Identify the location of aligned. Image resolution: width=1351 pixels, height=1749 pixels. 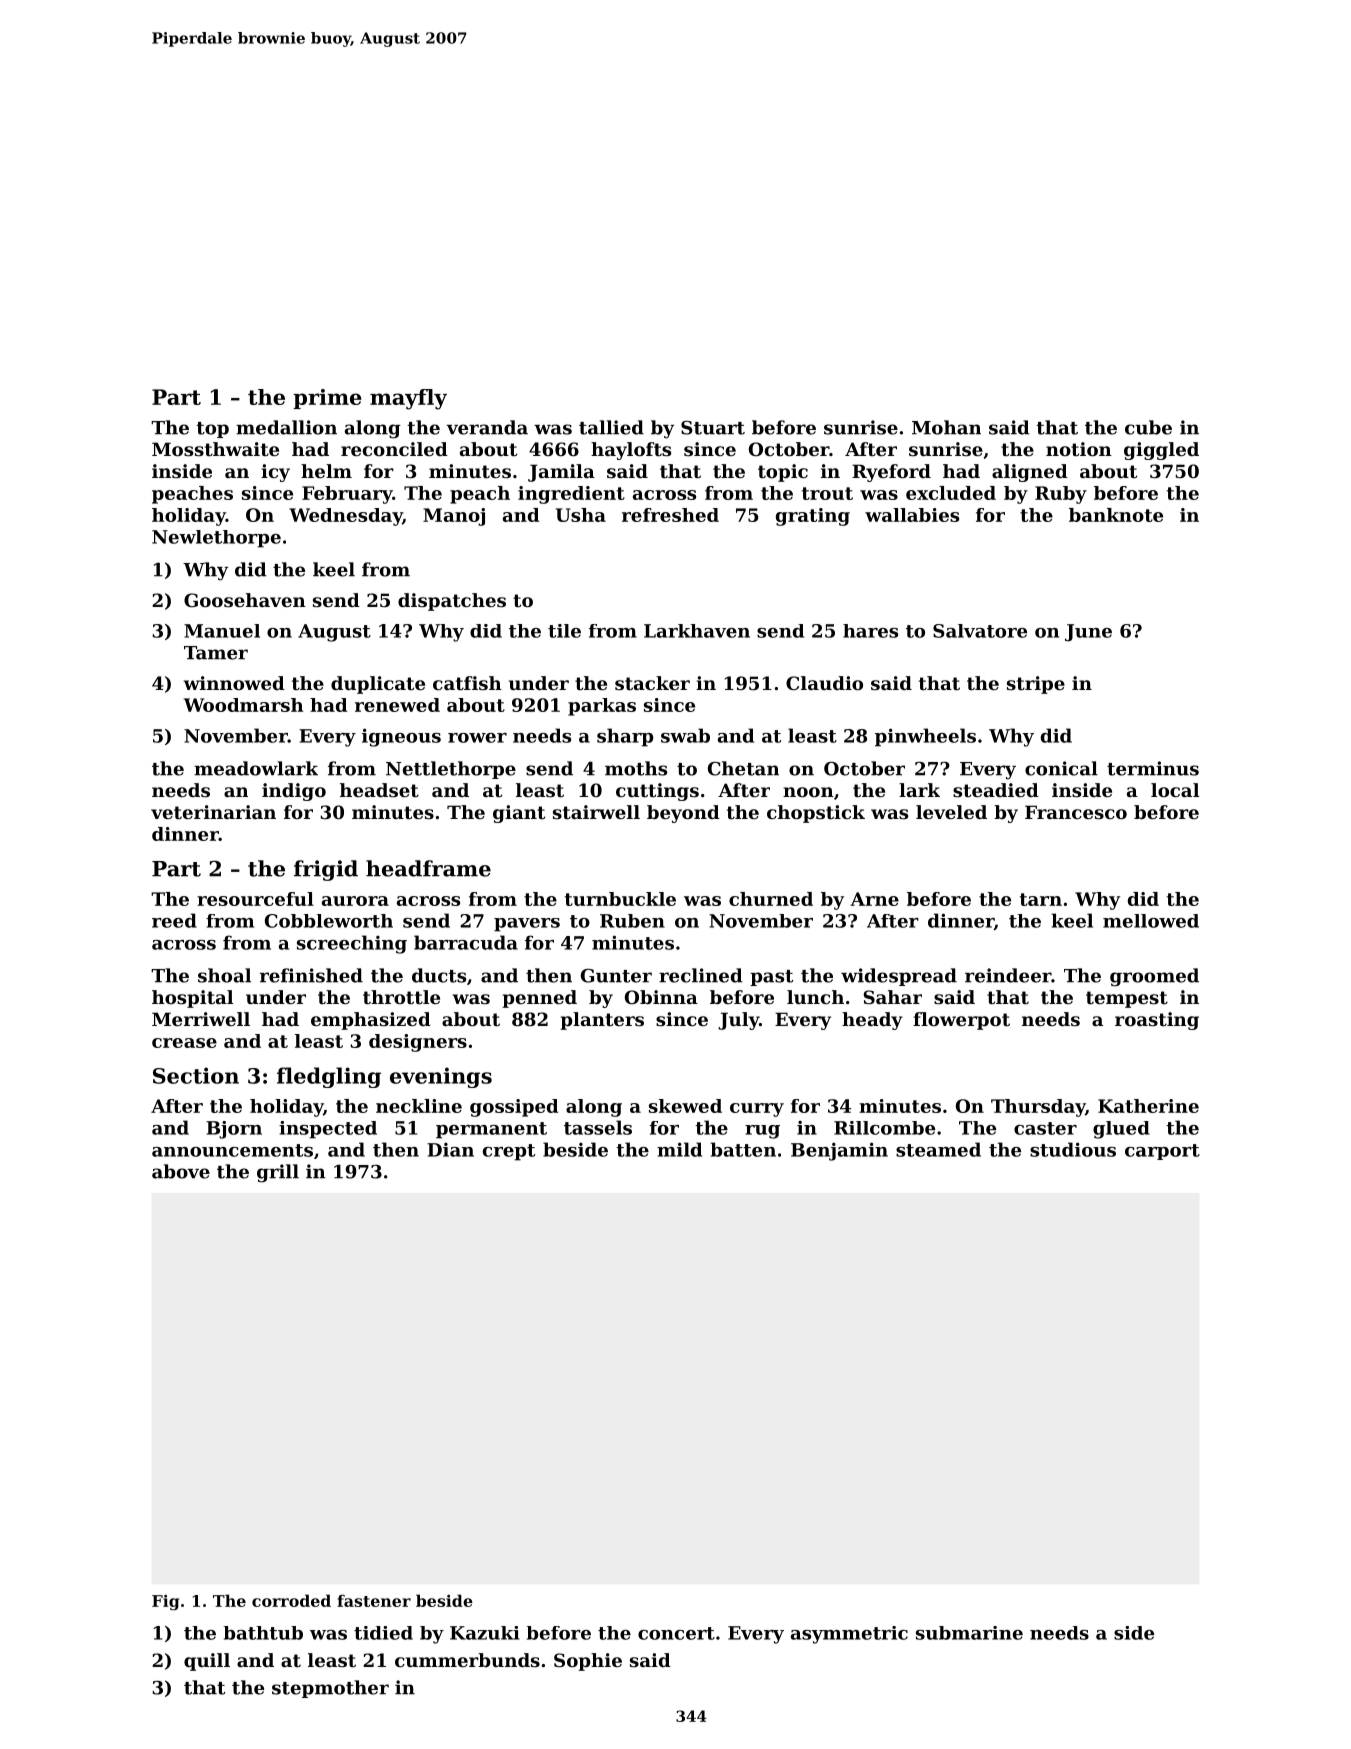
(1030, 473).
